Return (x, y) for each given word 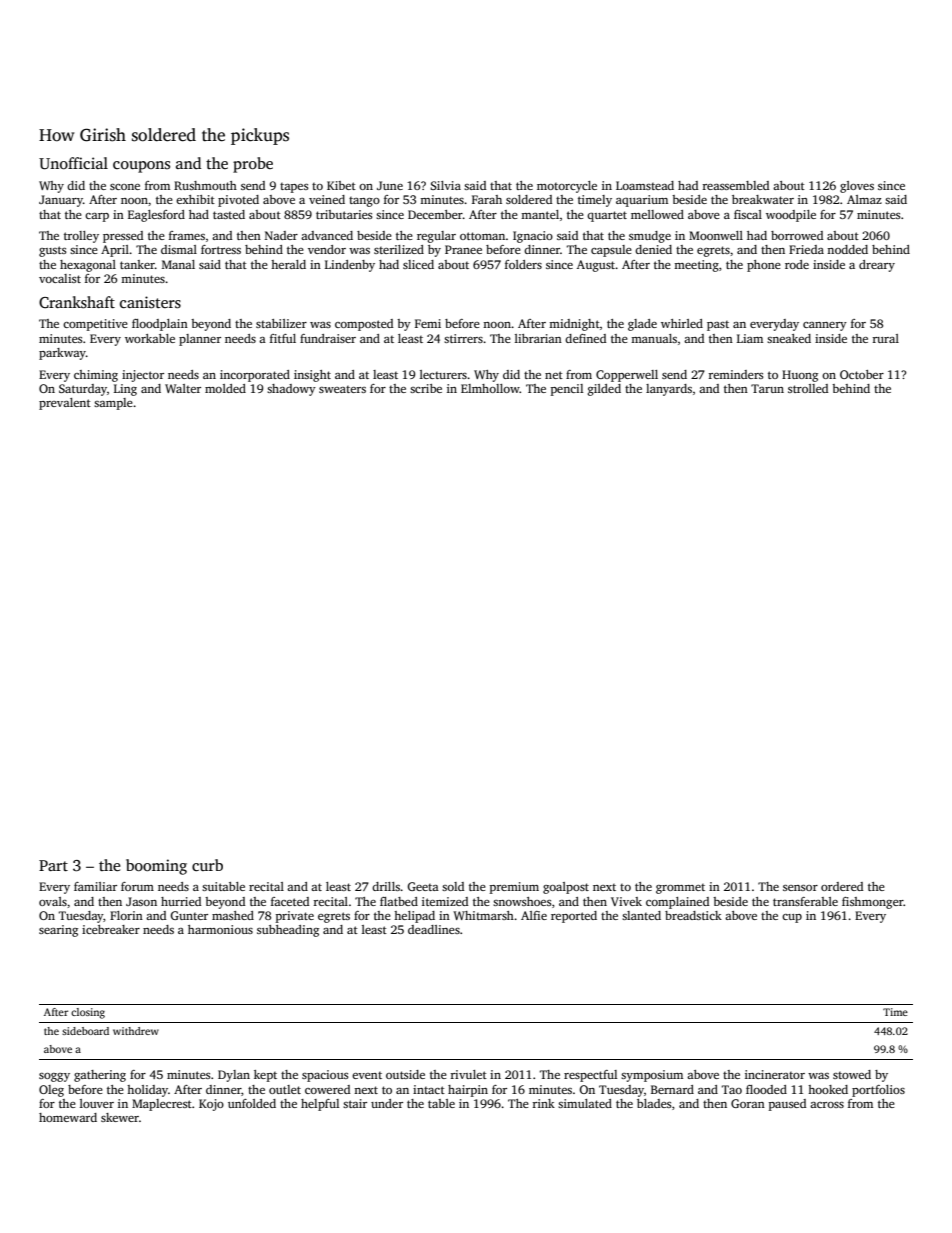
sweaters (342, 389)
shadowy (291, 390)
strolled (808, 388)
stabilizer (281, 323)
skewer (120, 1117)
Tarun (767, 388)
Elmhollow (490, 388)
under (387, 1103)
